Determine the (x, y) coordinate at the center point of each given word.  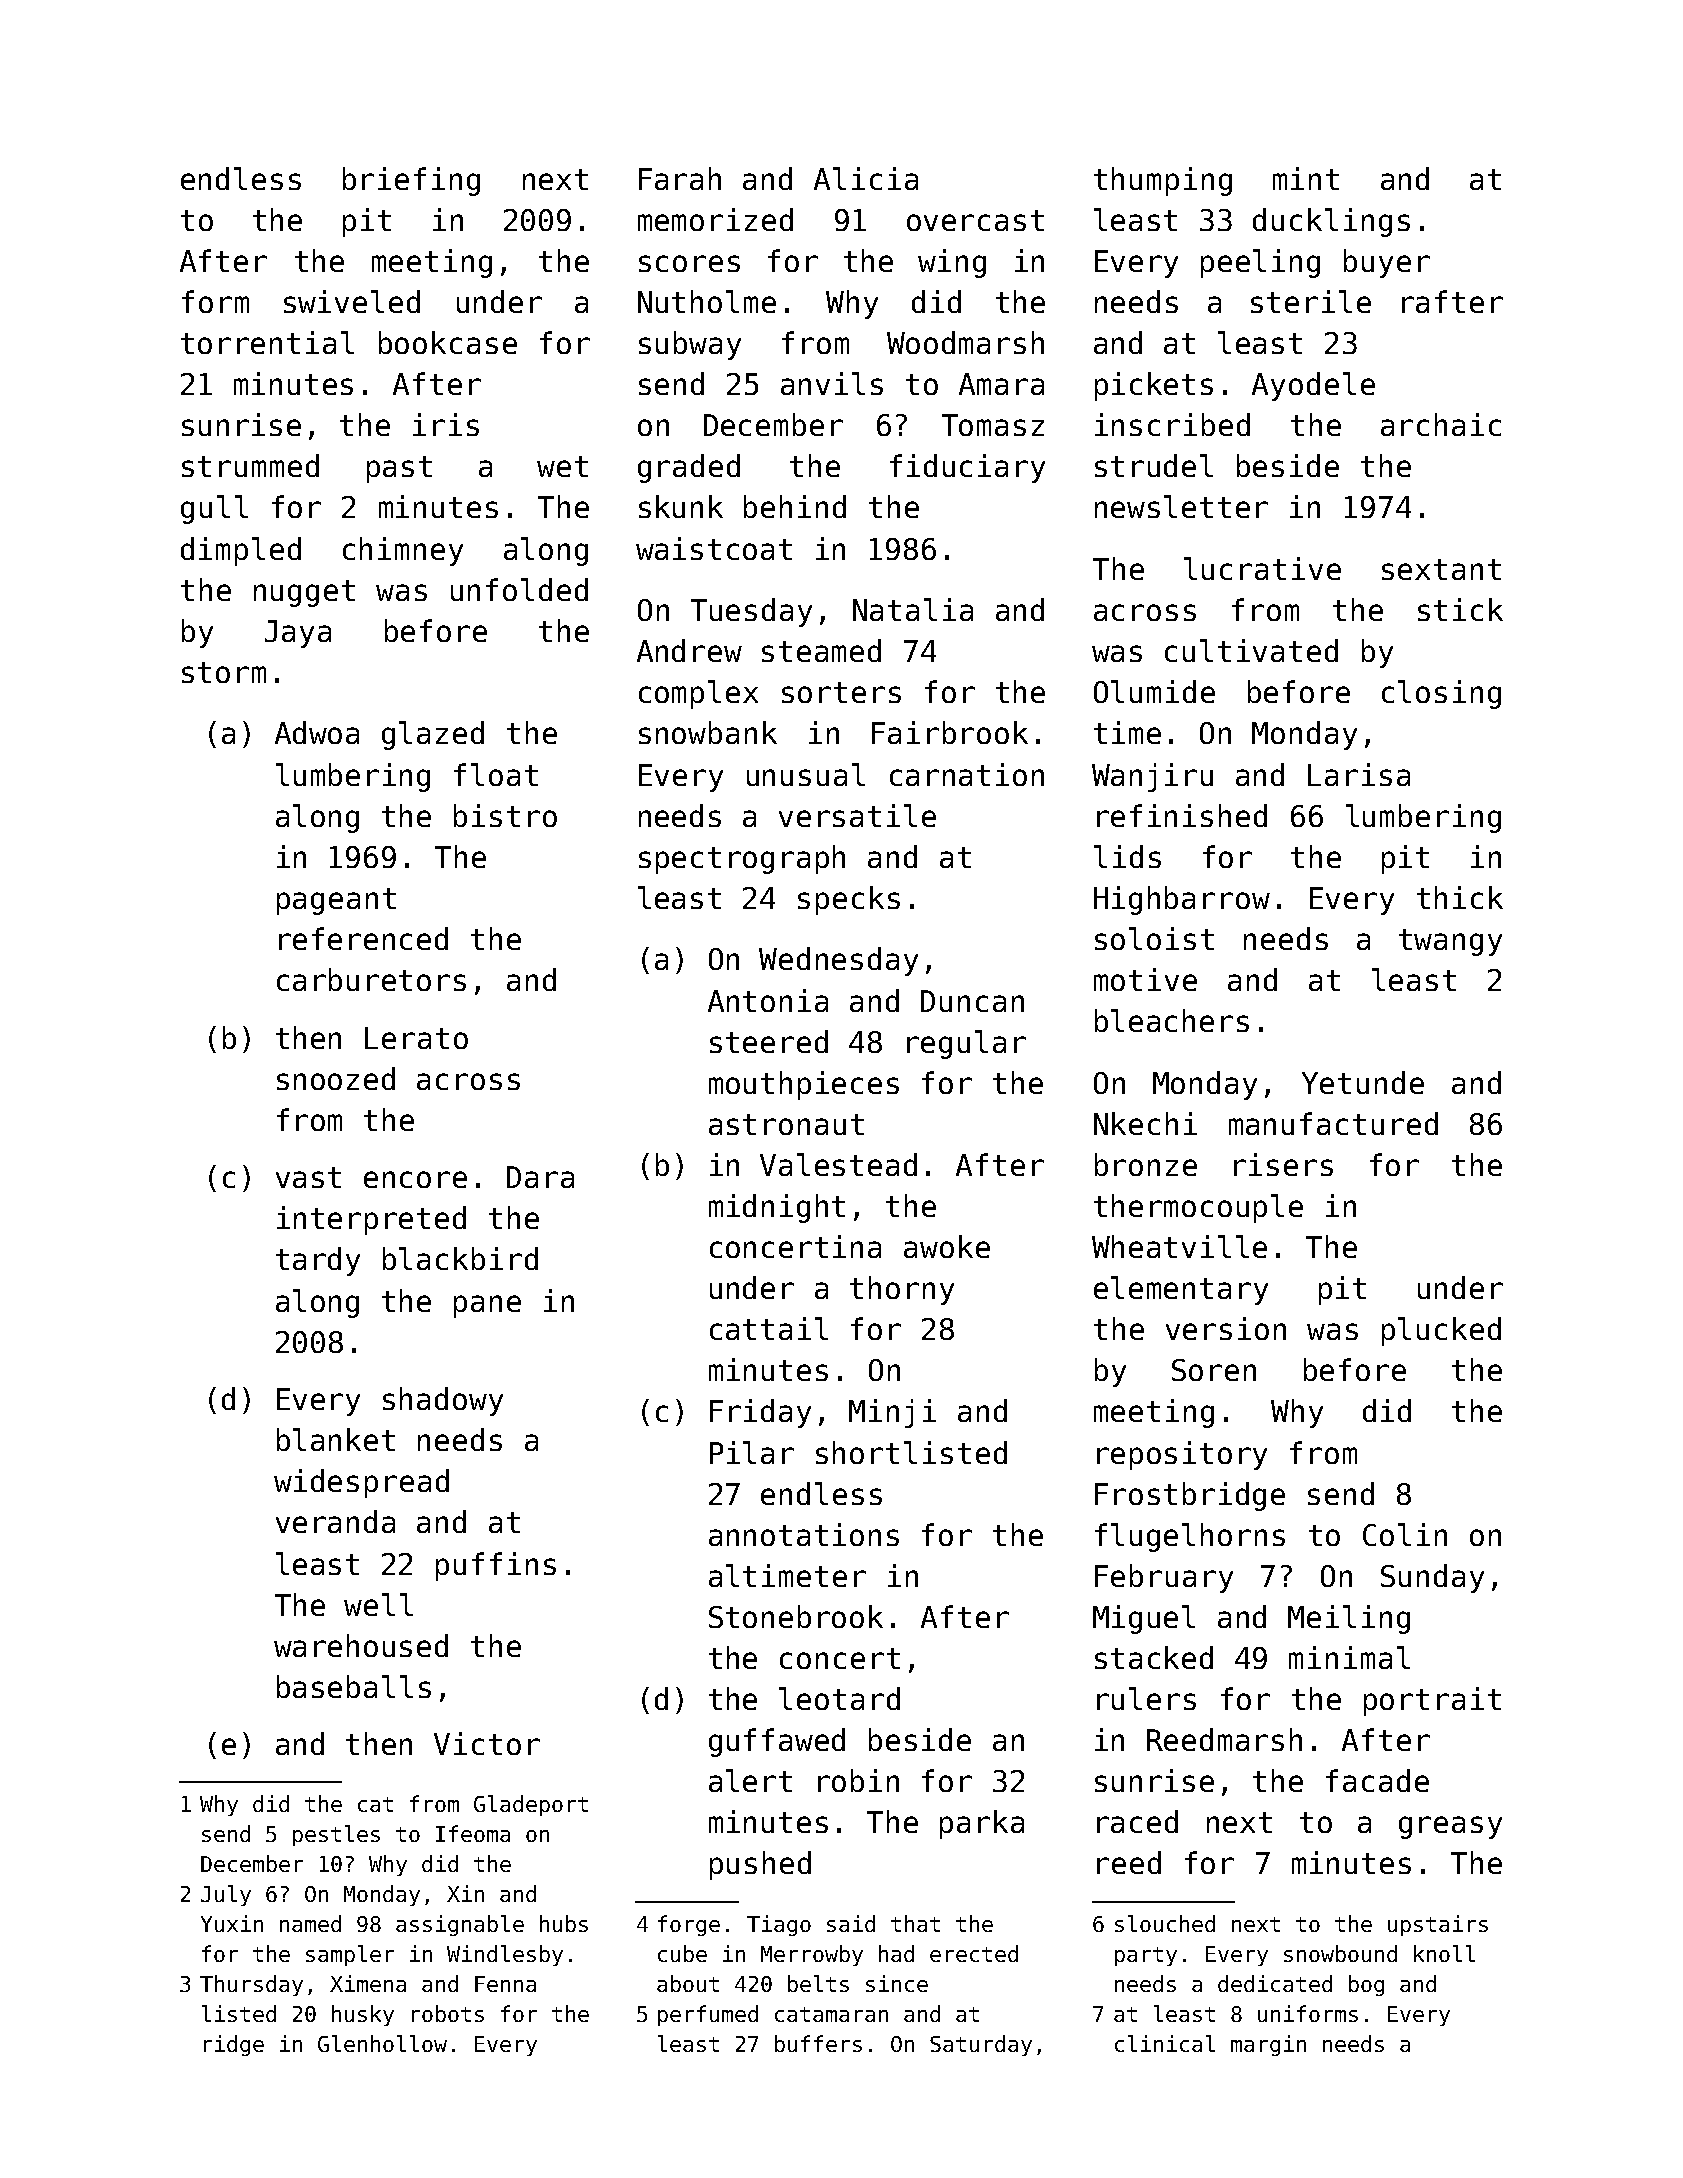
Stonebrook (796, 1616)
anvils (832, 383)
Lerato (416, 1038)
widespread (361, 1483)
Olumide (1154, 691)
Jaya (298, 634)
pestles (336, 1835)
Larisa (1359, 774)
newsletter (1181, 506)
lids (1127, 856)
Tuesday (751, 612)
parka (982, 1824)
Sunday (1432, 1578)
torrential (267, 342)
